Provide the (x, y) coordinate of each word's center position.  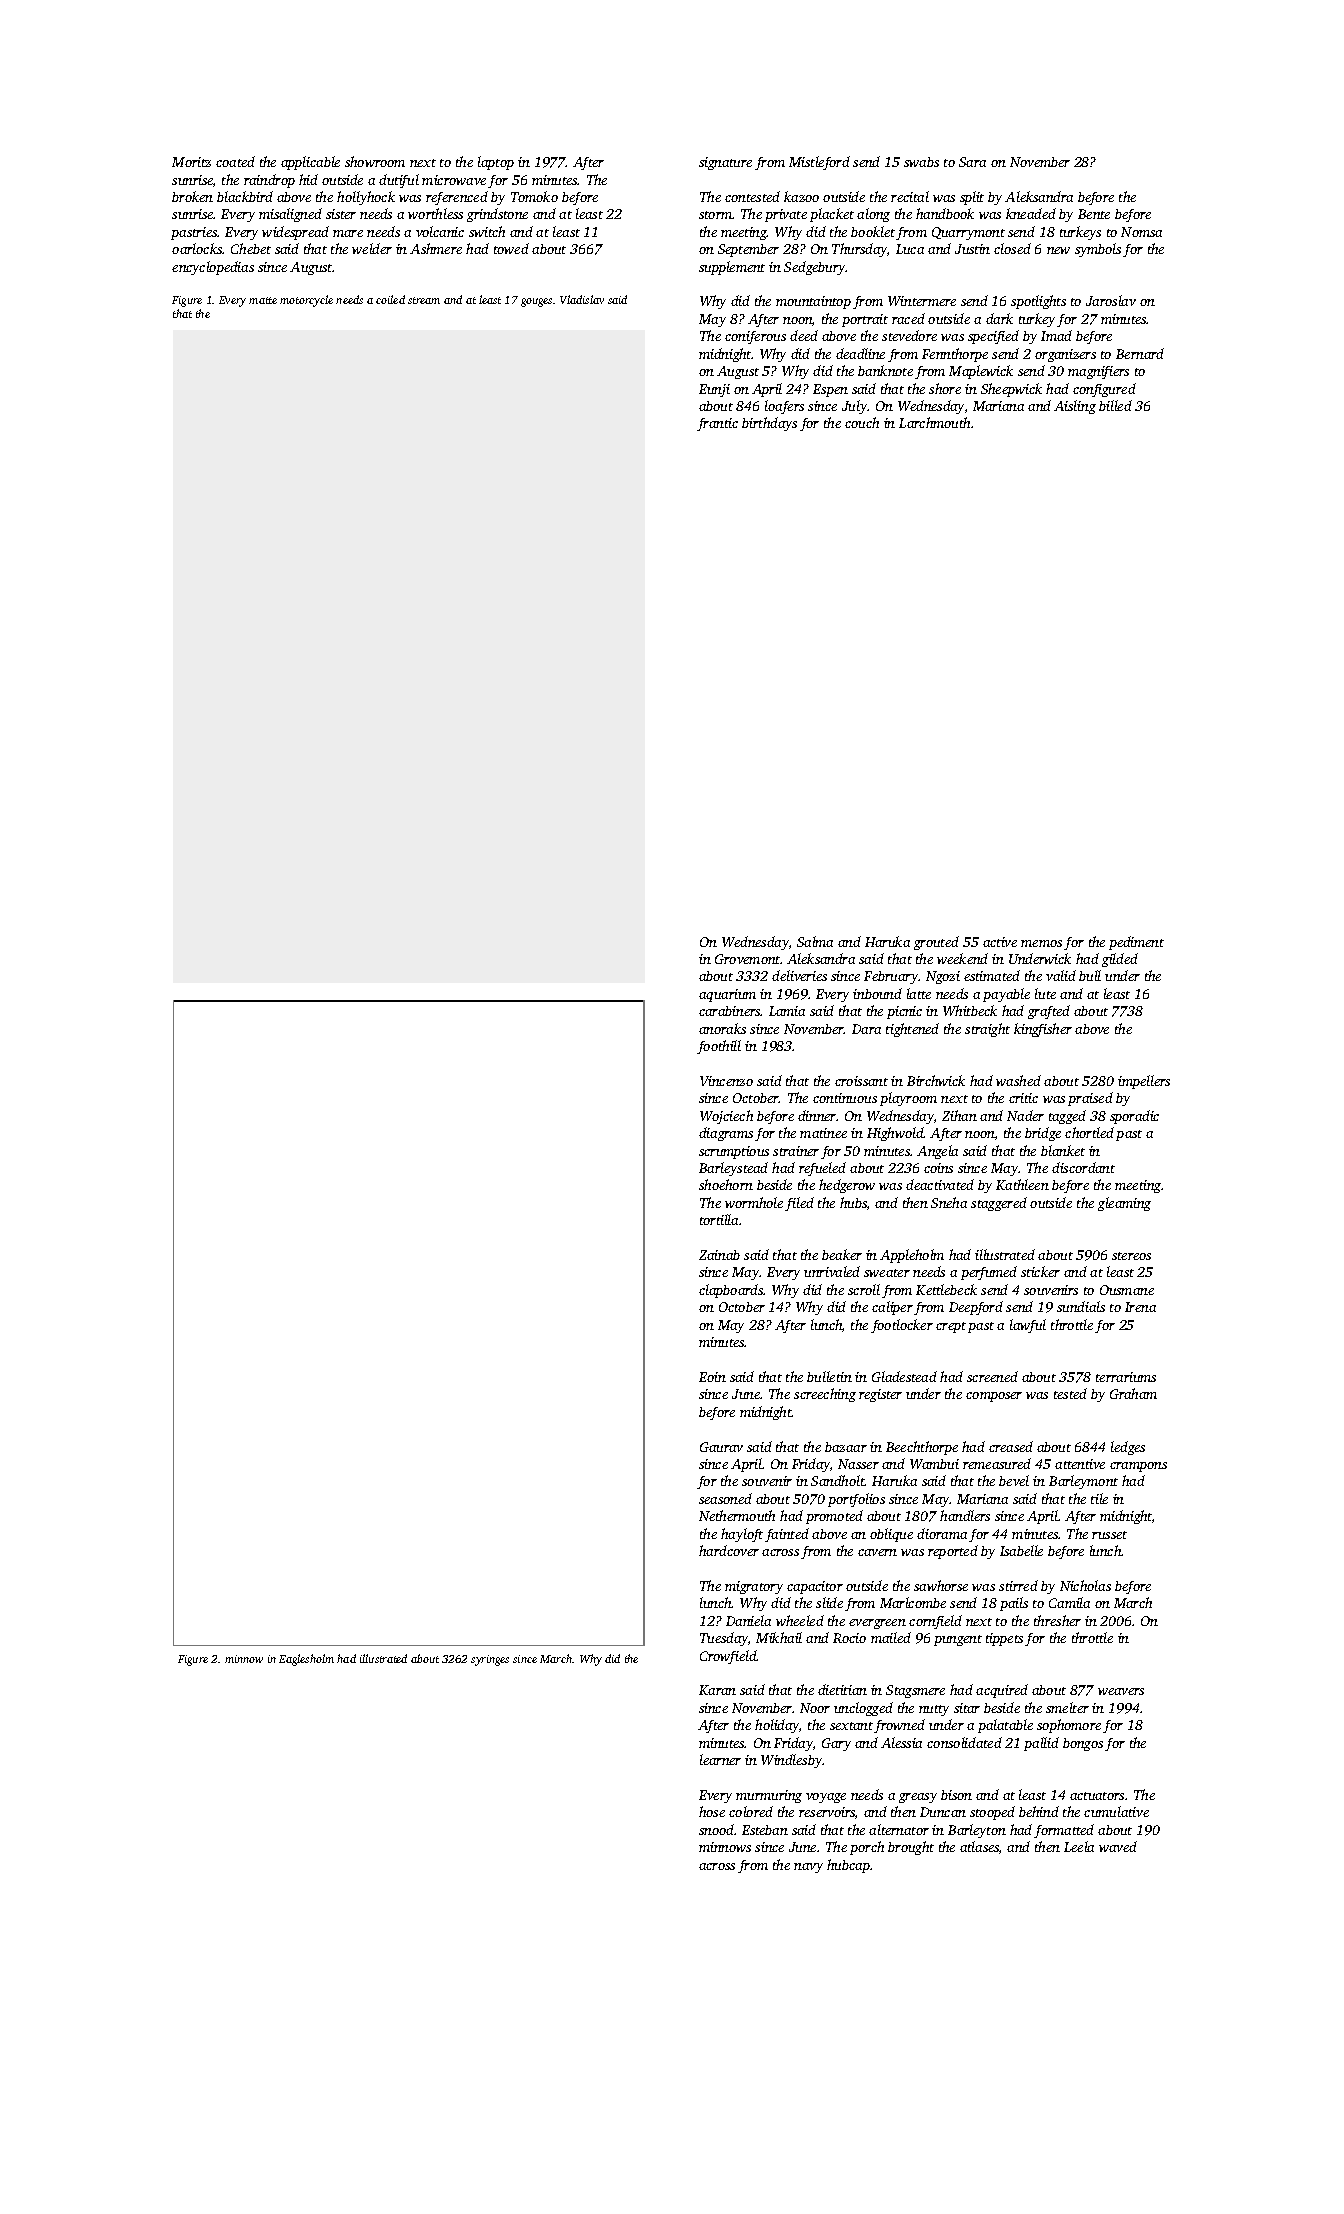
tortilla (719, 1219)
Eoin (712, 1377)
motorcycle (306, 301)
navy (808, 1868)
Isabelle (1021, 1550)
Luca (910, 249)
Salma (815, 941)
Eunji (714, 390)
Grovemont (748, 959)
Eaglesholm (306, 1660)
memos (1041, 943)
